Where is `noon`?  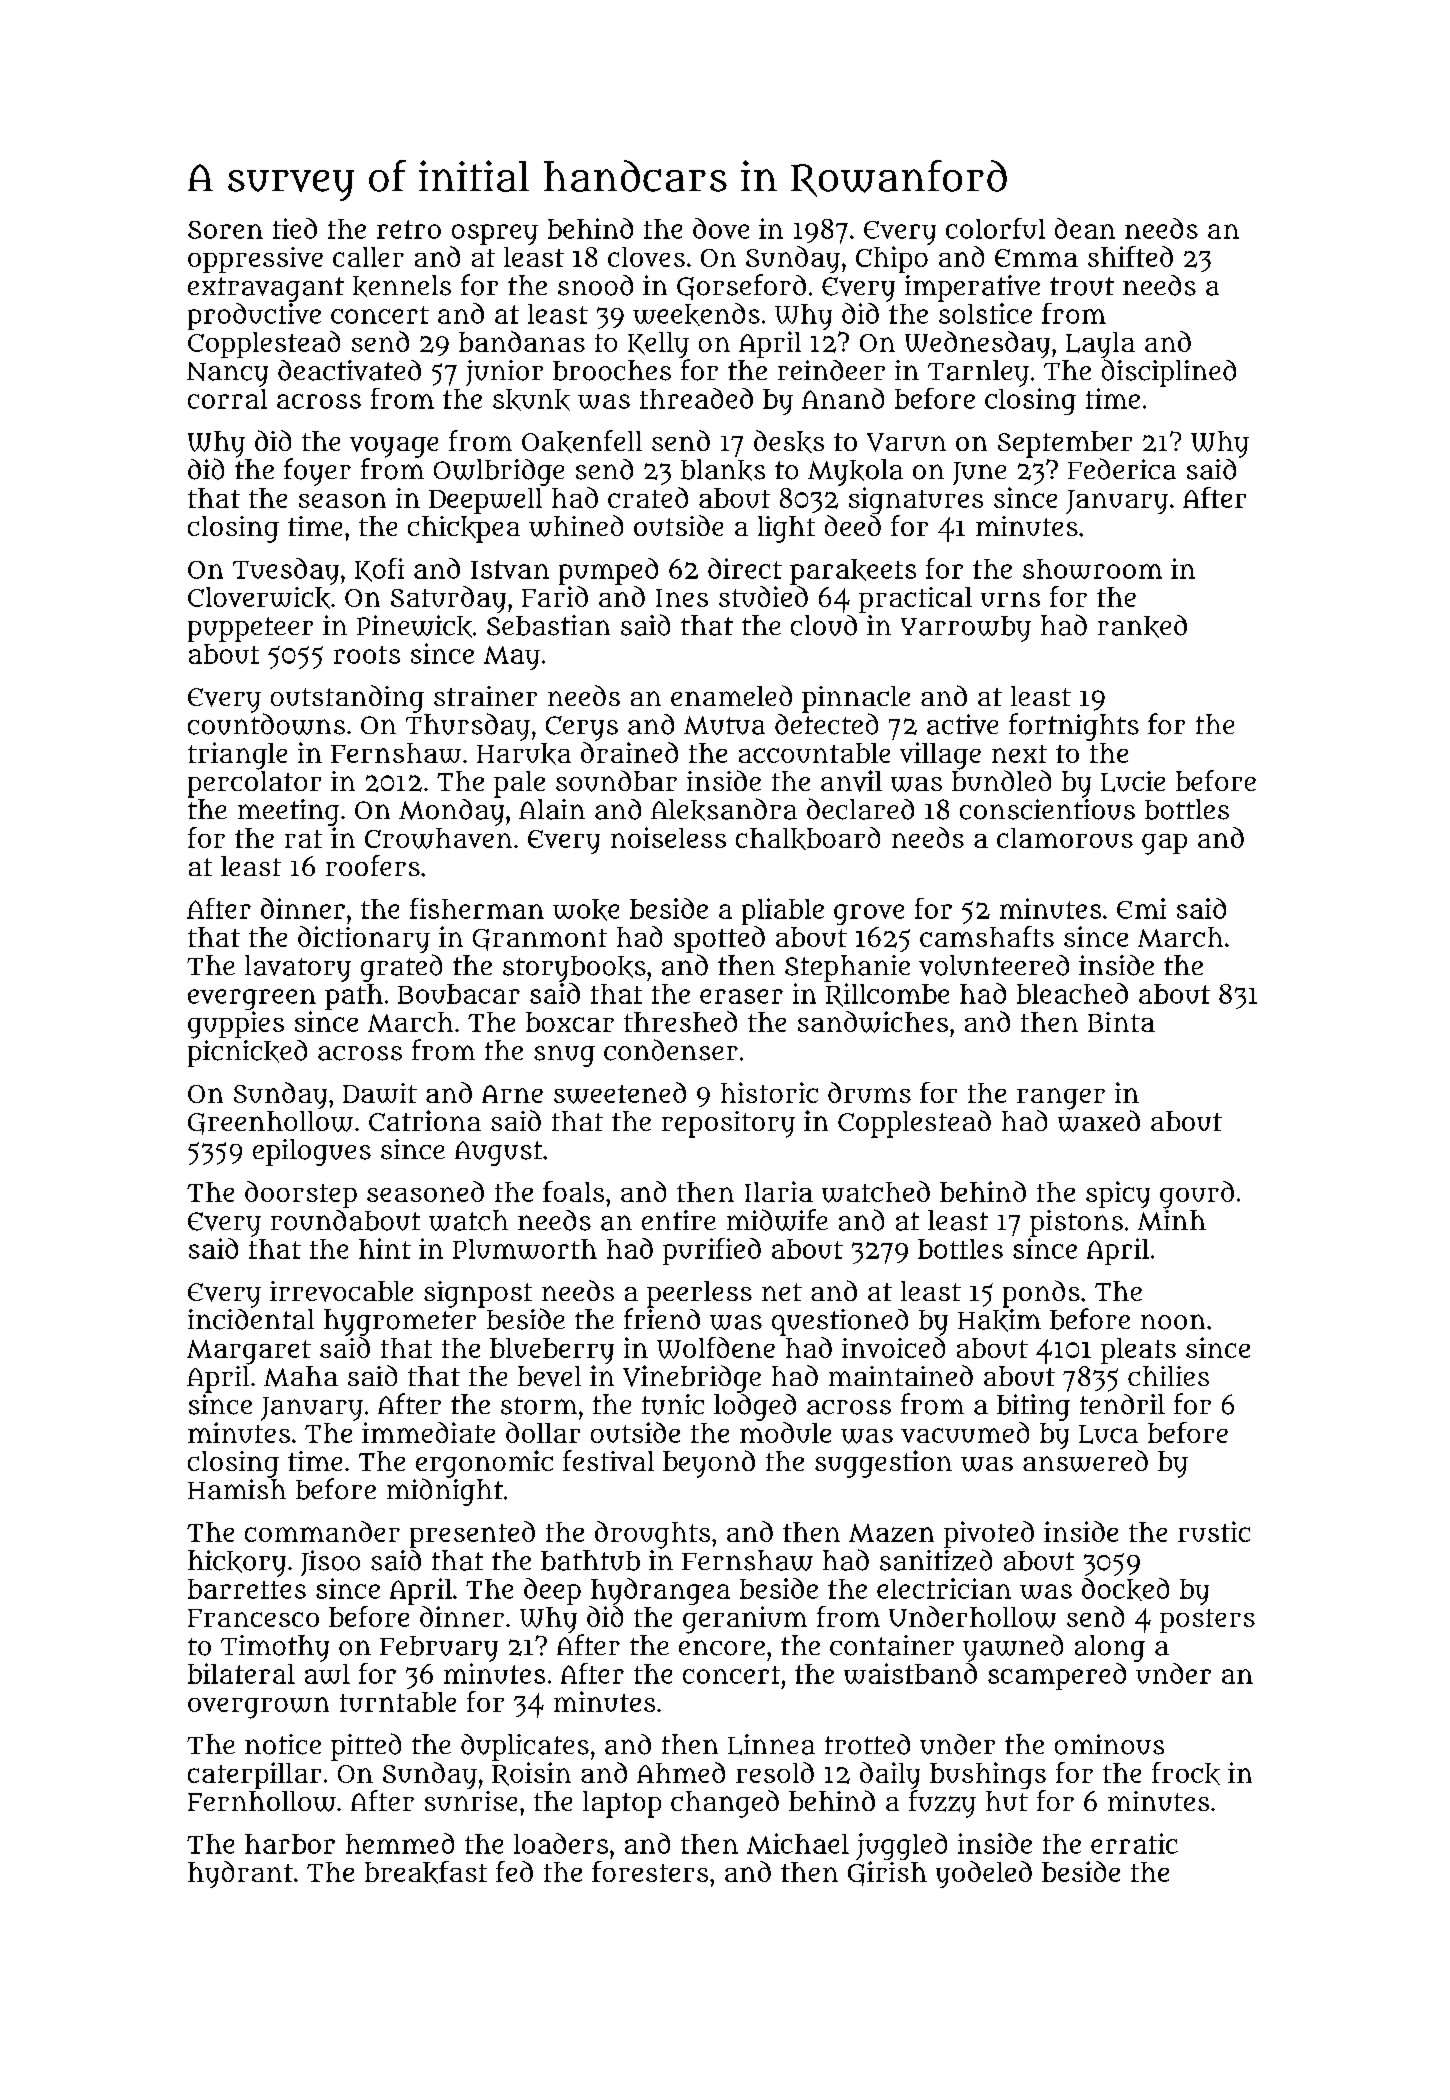
noon is located at coordinates (1173, 1322).
